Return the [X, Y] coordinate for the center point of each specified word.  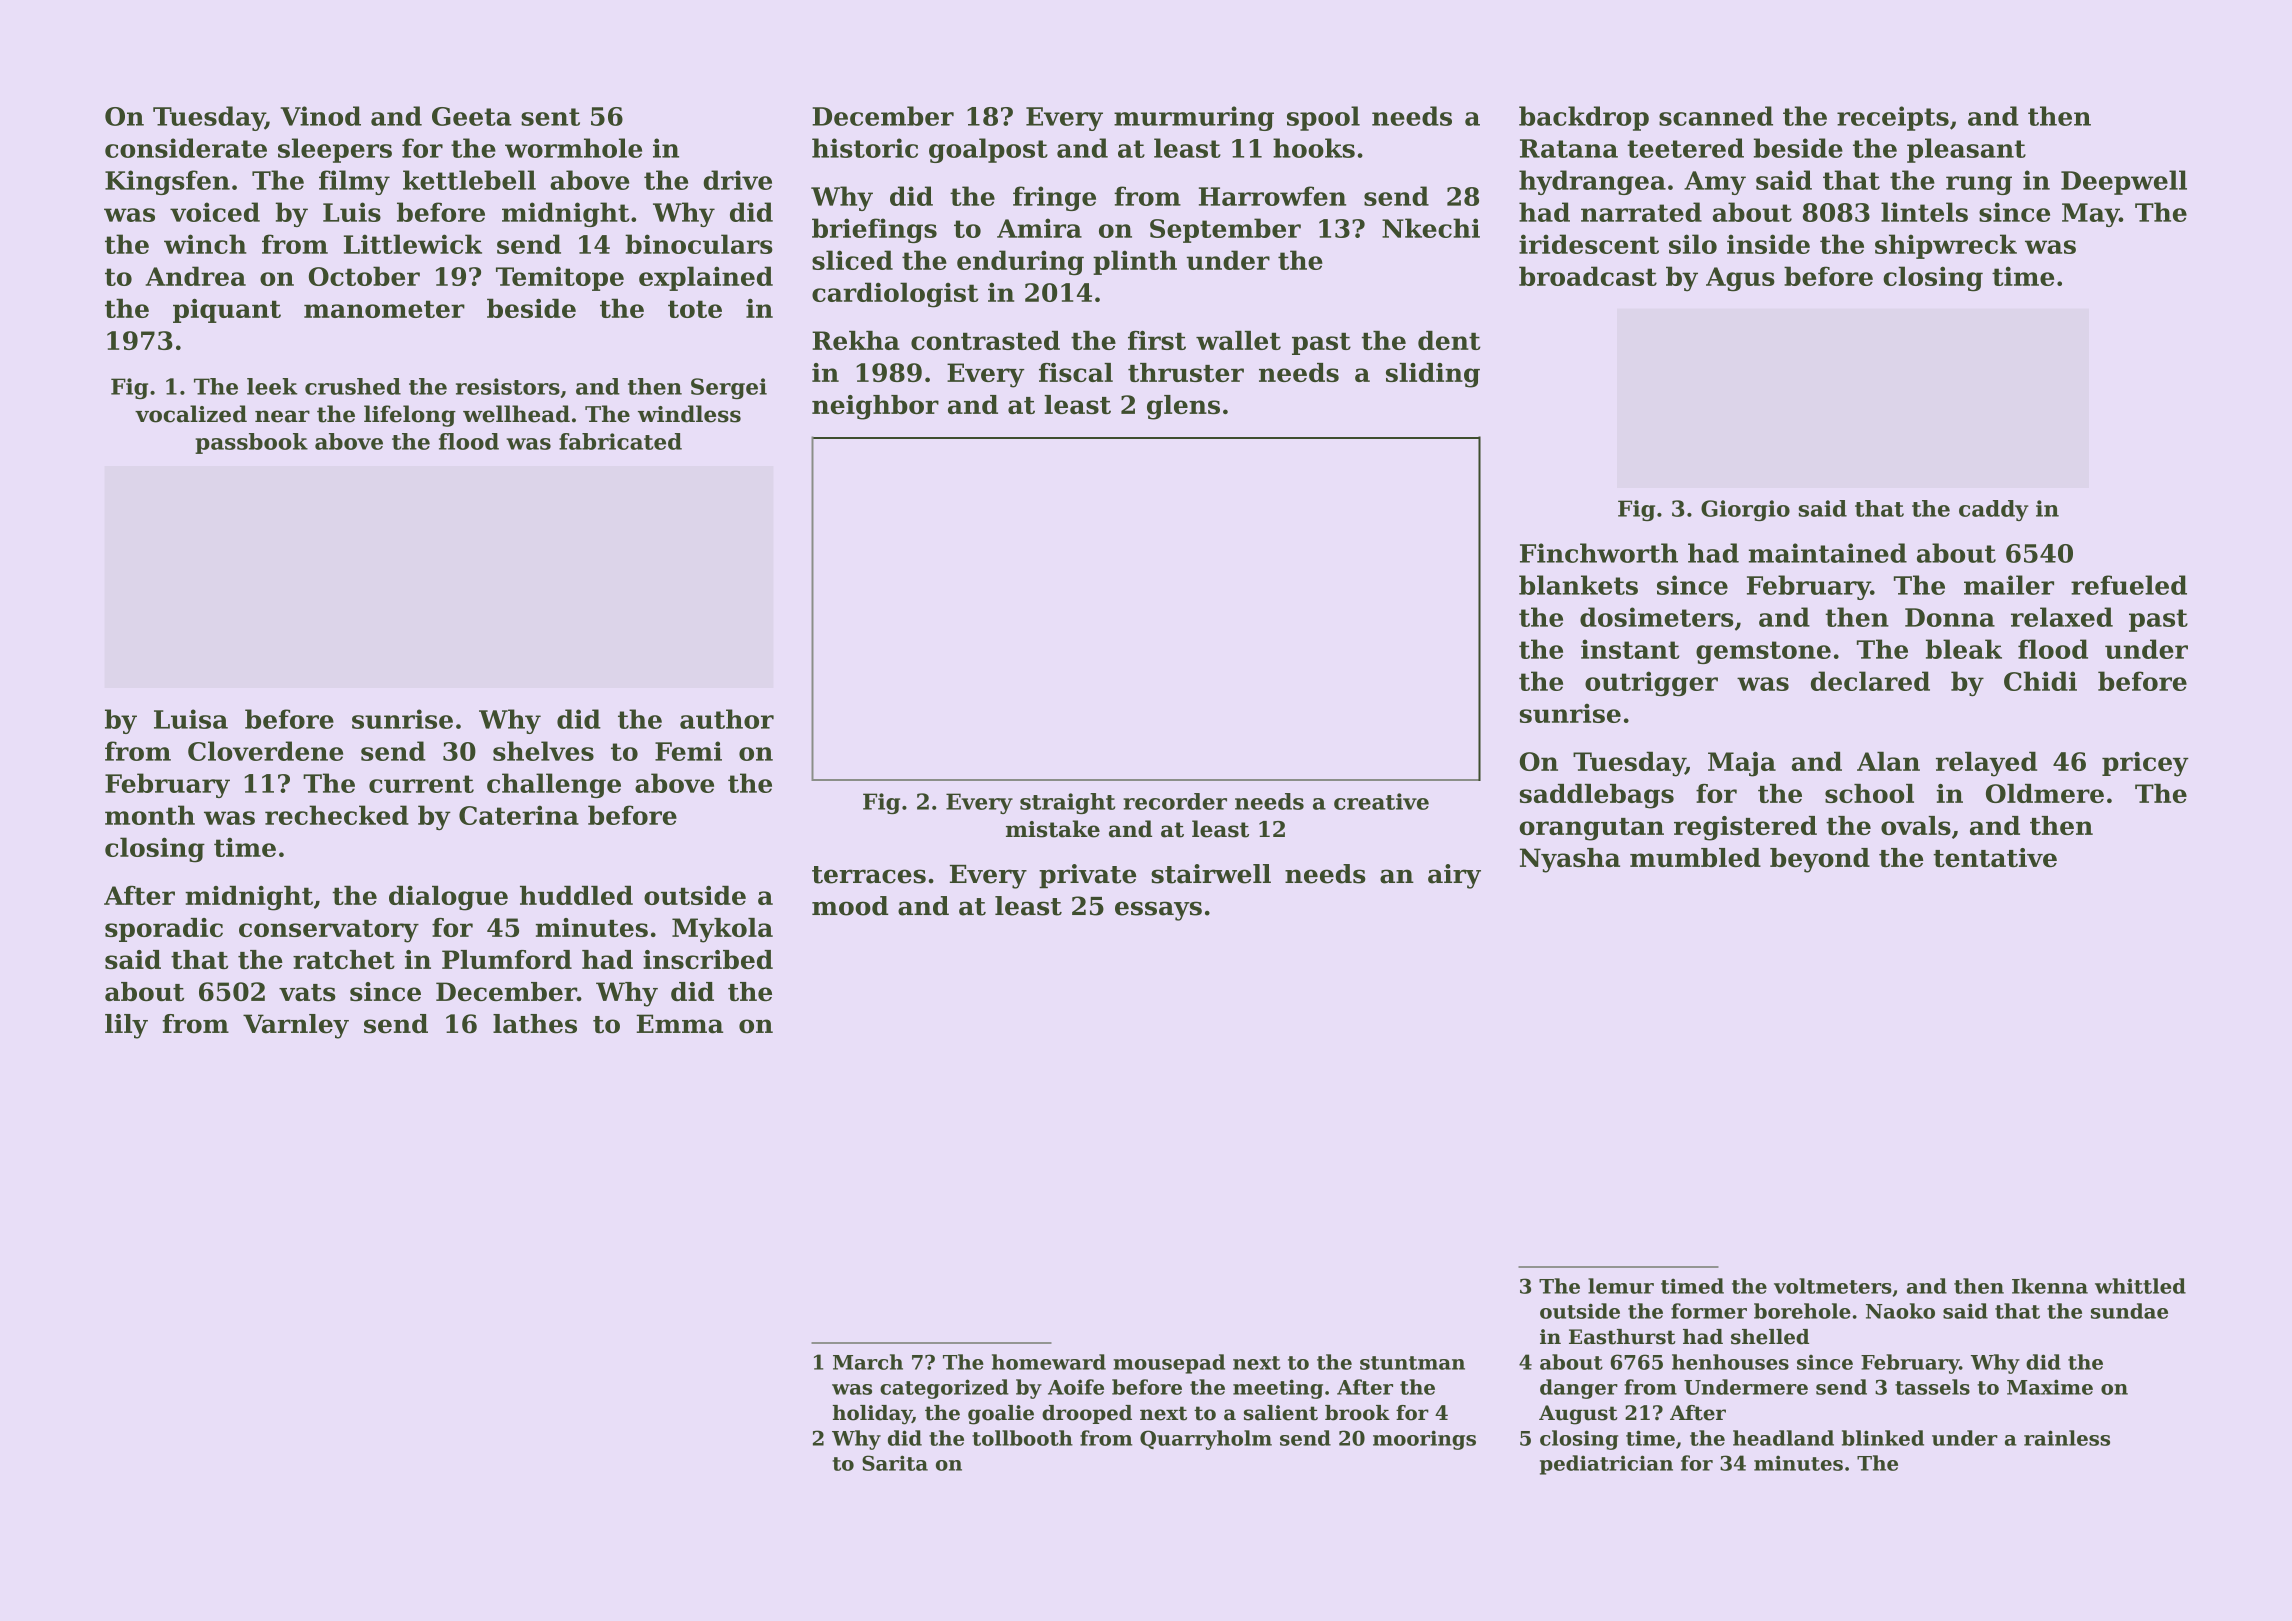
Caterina [519, 815]
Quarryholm [1206, 1440]
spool [1323, 118]
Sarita [895, 1463]
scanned [1716, 116]
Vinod [320, 116]
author [727, 719]
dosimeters [1657, 617]
